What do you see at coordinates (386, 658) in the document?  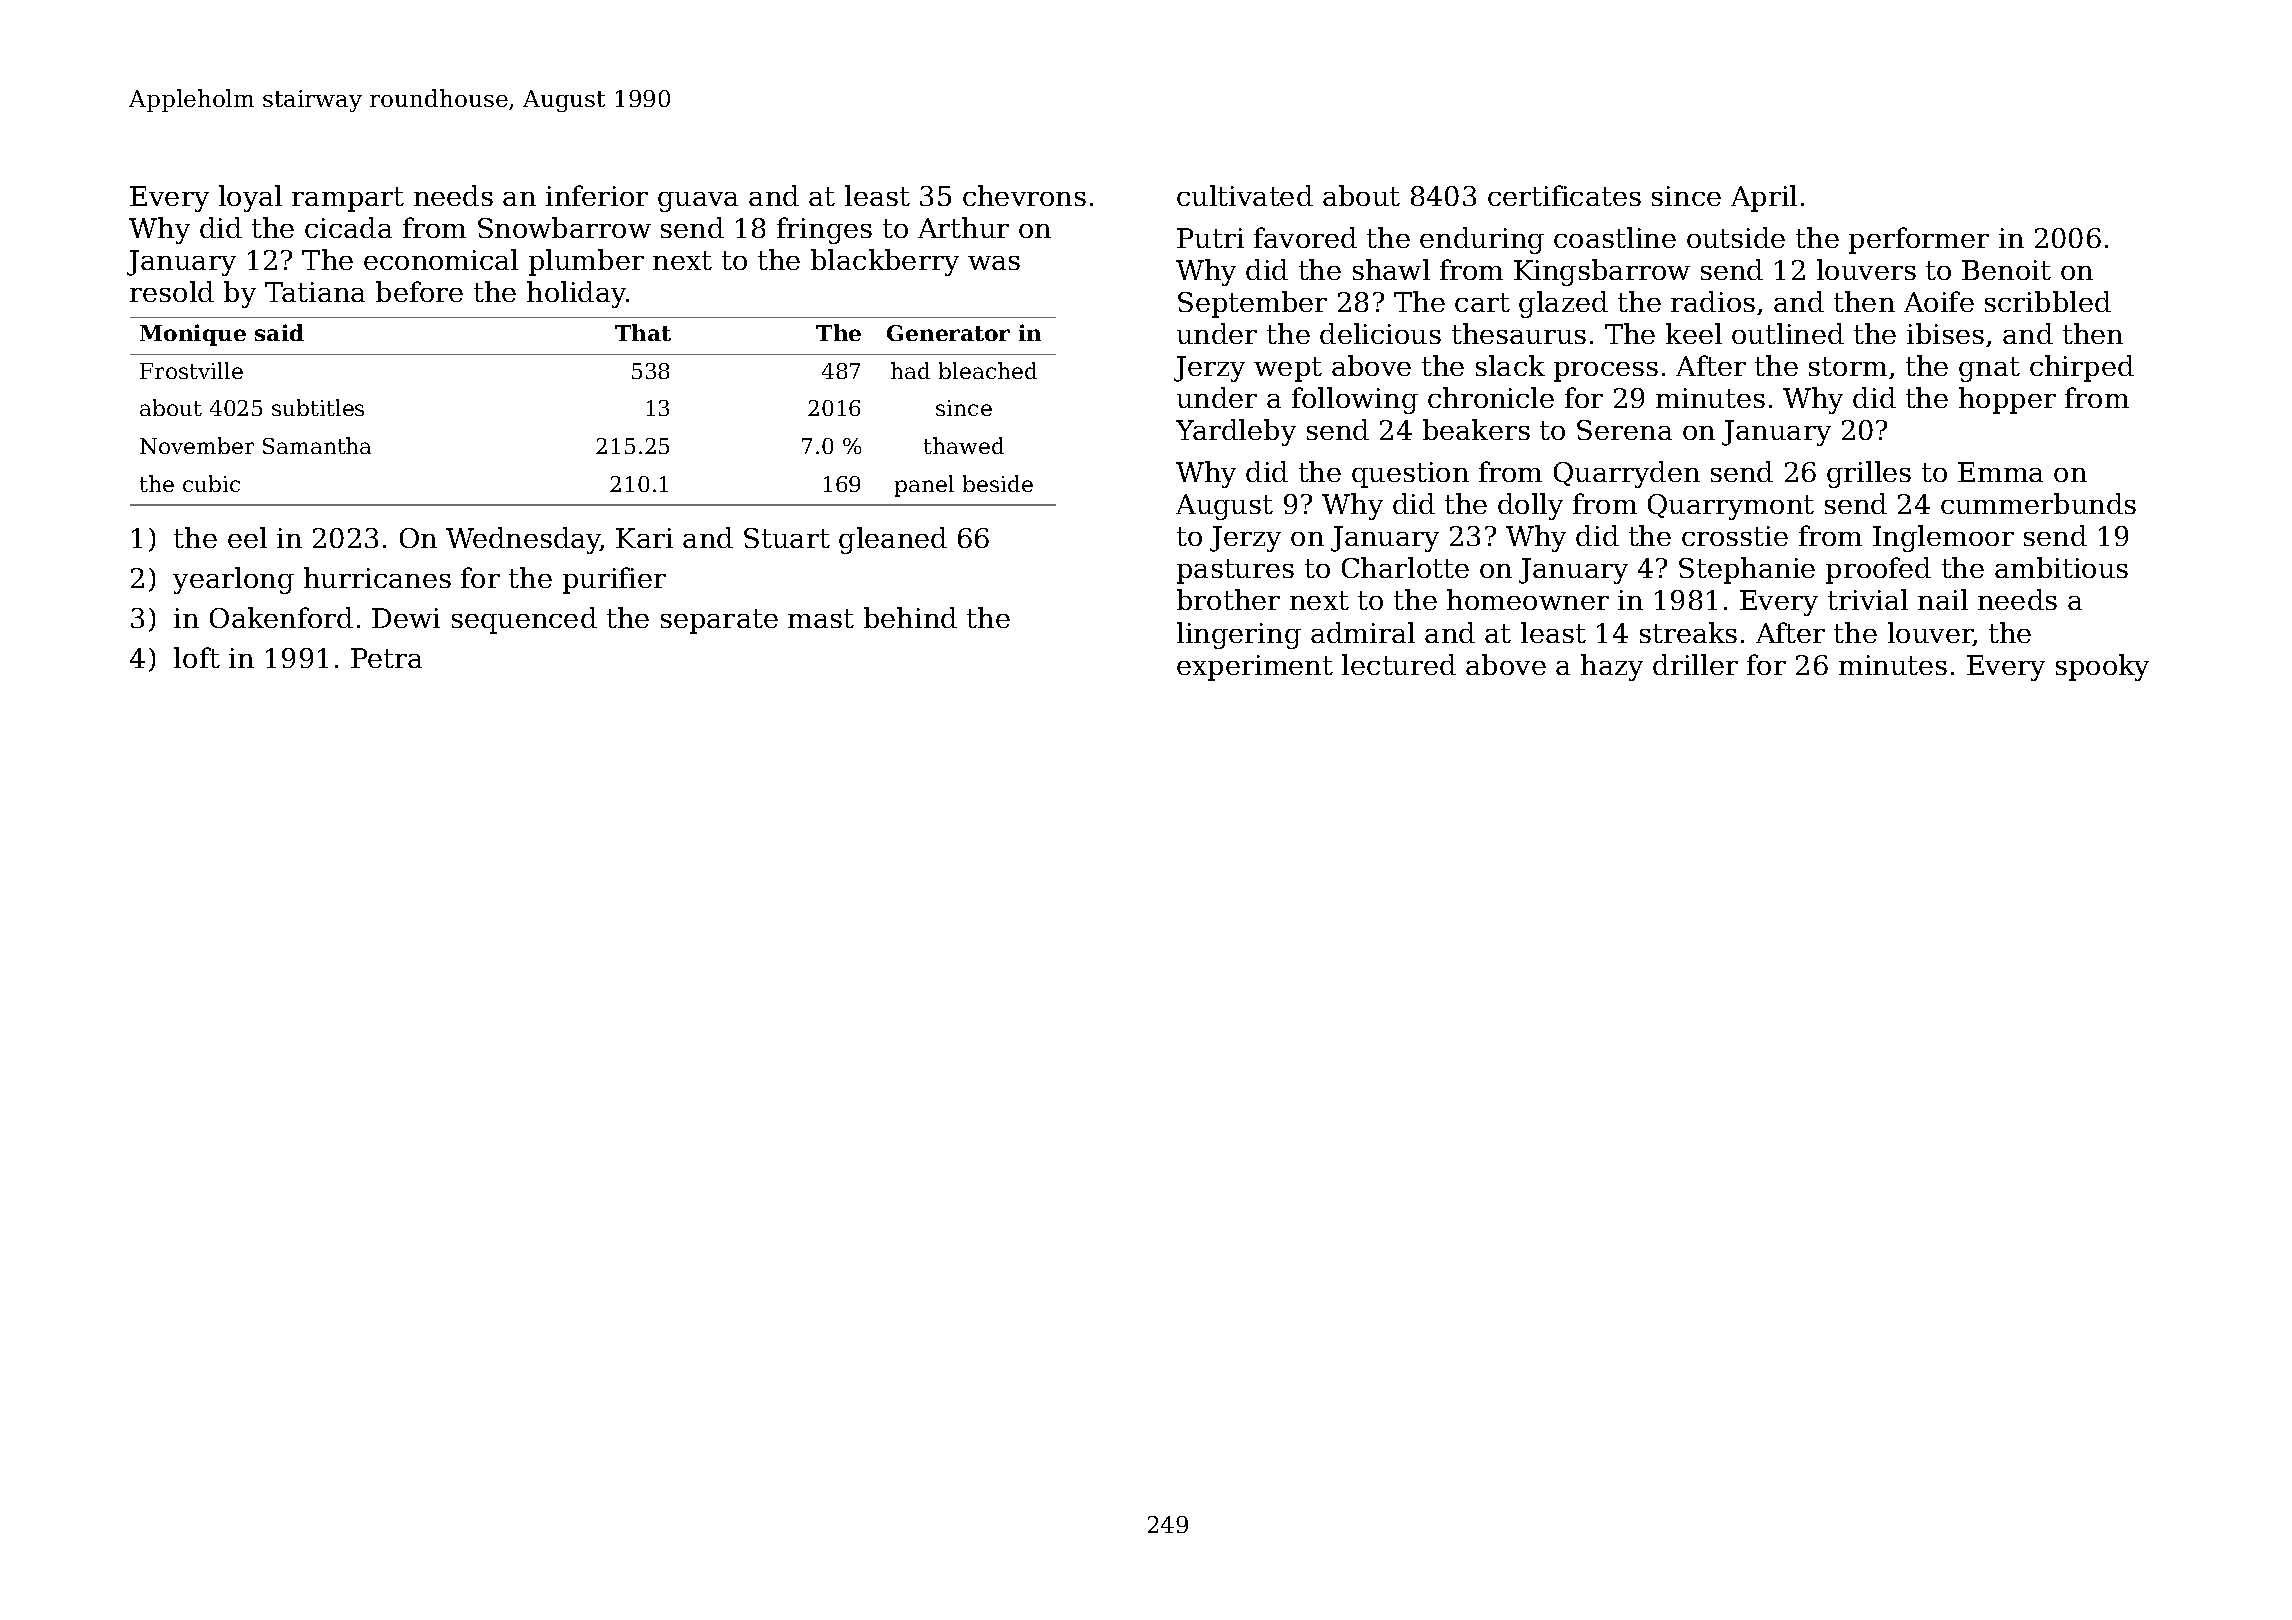 I see `Petra` at bounding box center [386, 658].
